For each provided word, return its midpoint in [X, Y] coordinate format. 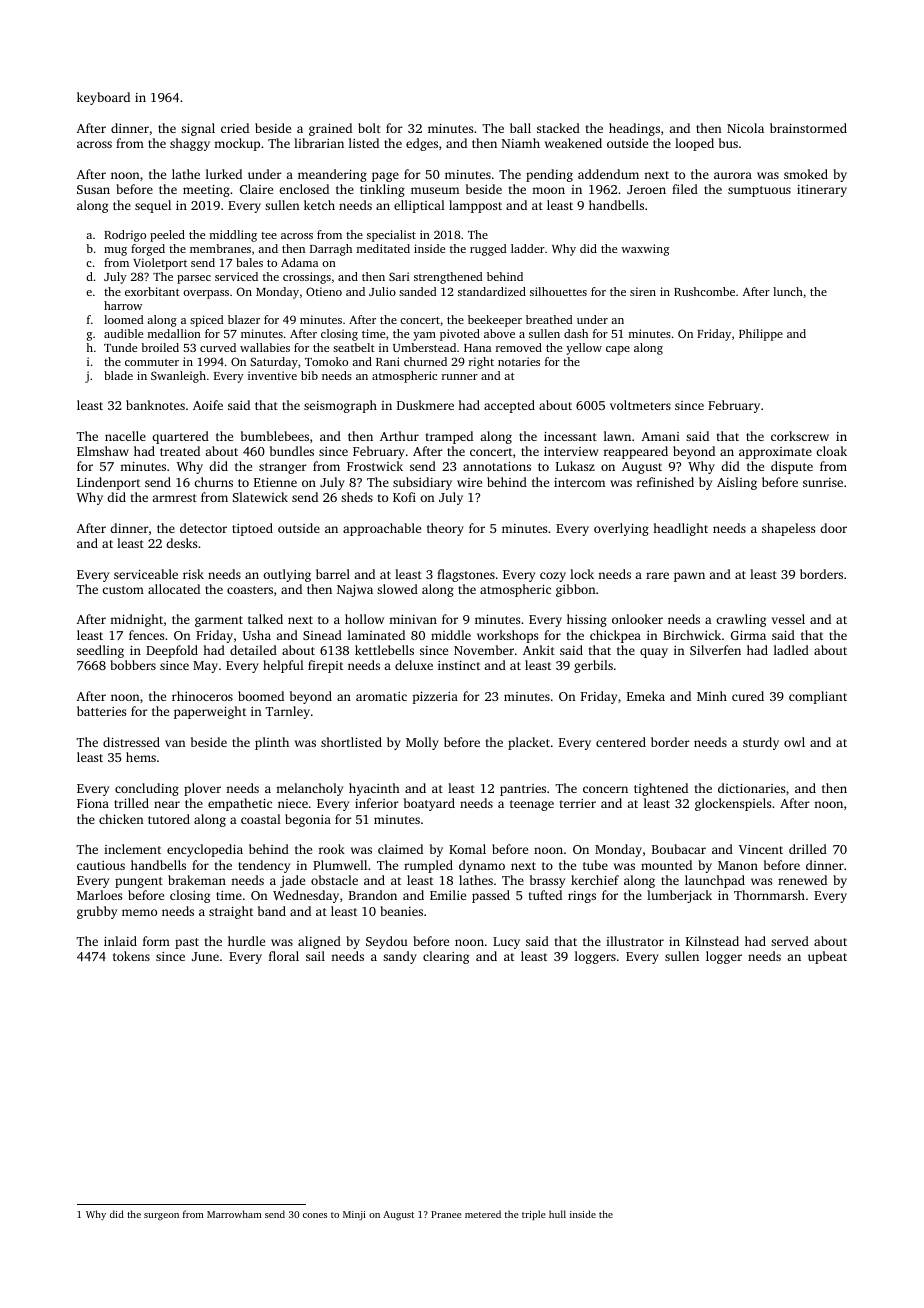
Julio [382, 291]
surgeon [161, 1217]
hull [557, 1214]
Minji [354, 1216]
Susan [93, 189]
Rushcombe [704, 291]
